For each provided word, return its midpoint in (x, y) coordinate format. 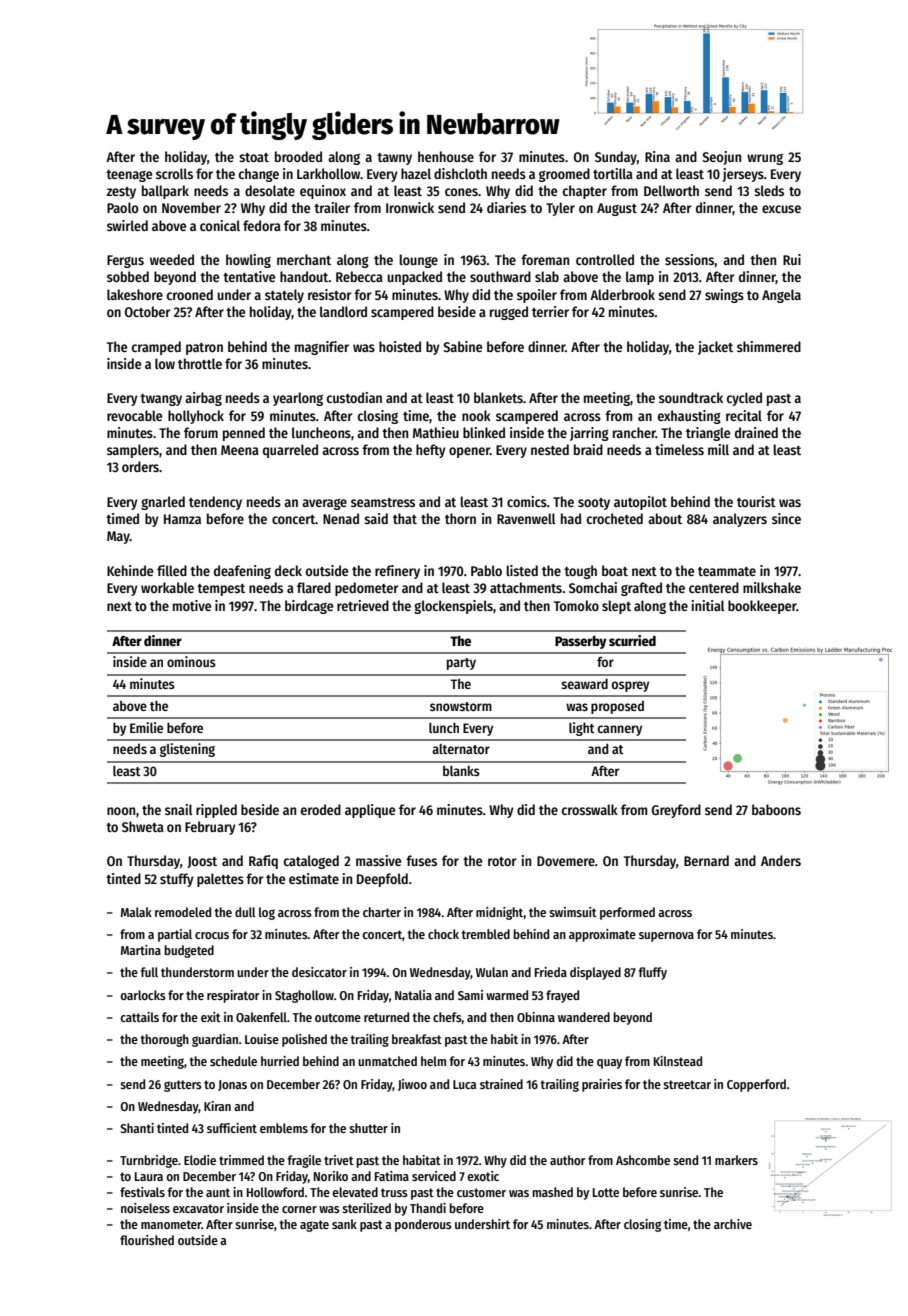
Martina (141, 950)
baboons (776, 809)
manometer (171, 1224)
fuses (421, 860)
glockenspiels (453, 607)
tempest (221, 590)
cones (461, 192)
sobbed (128, 276)
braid (588, 449)
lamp (640, 278)
